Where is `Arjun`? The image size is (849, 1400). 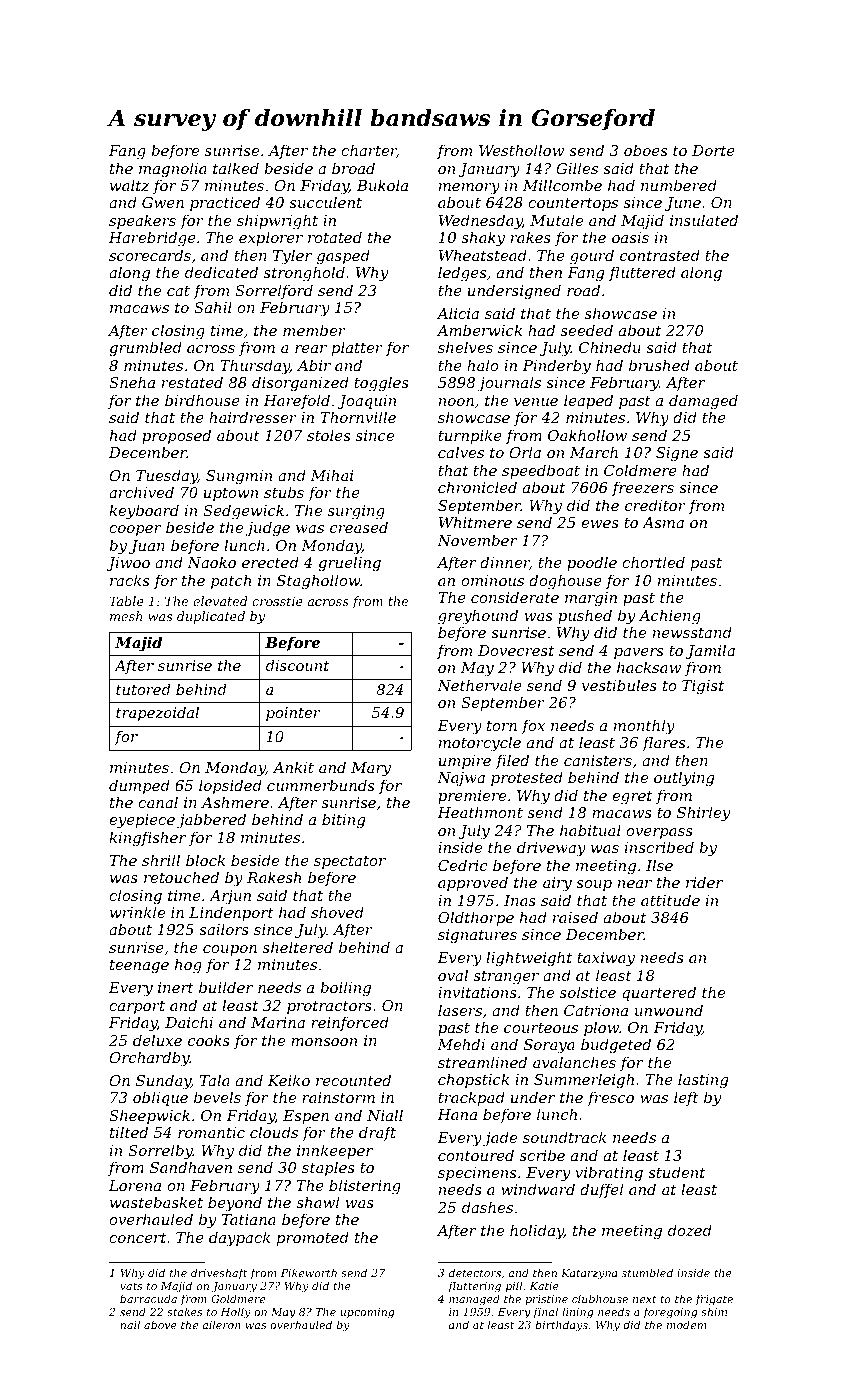 Arjun is located at coordinates (230, 897).
